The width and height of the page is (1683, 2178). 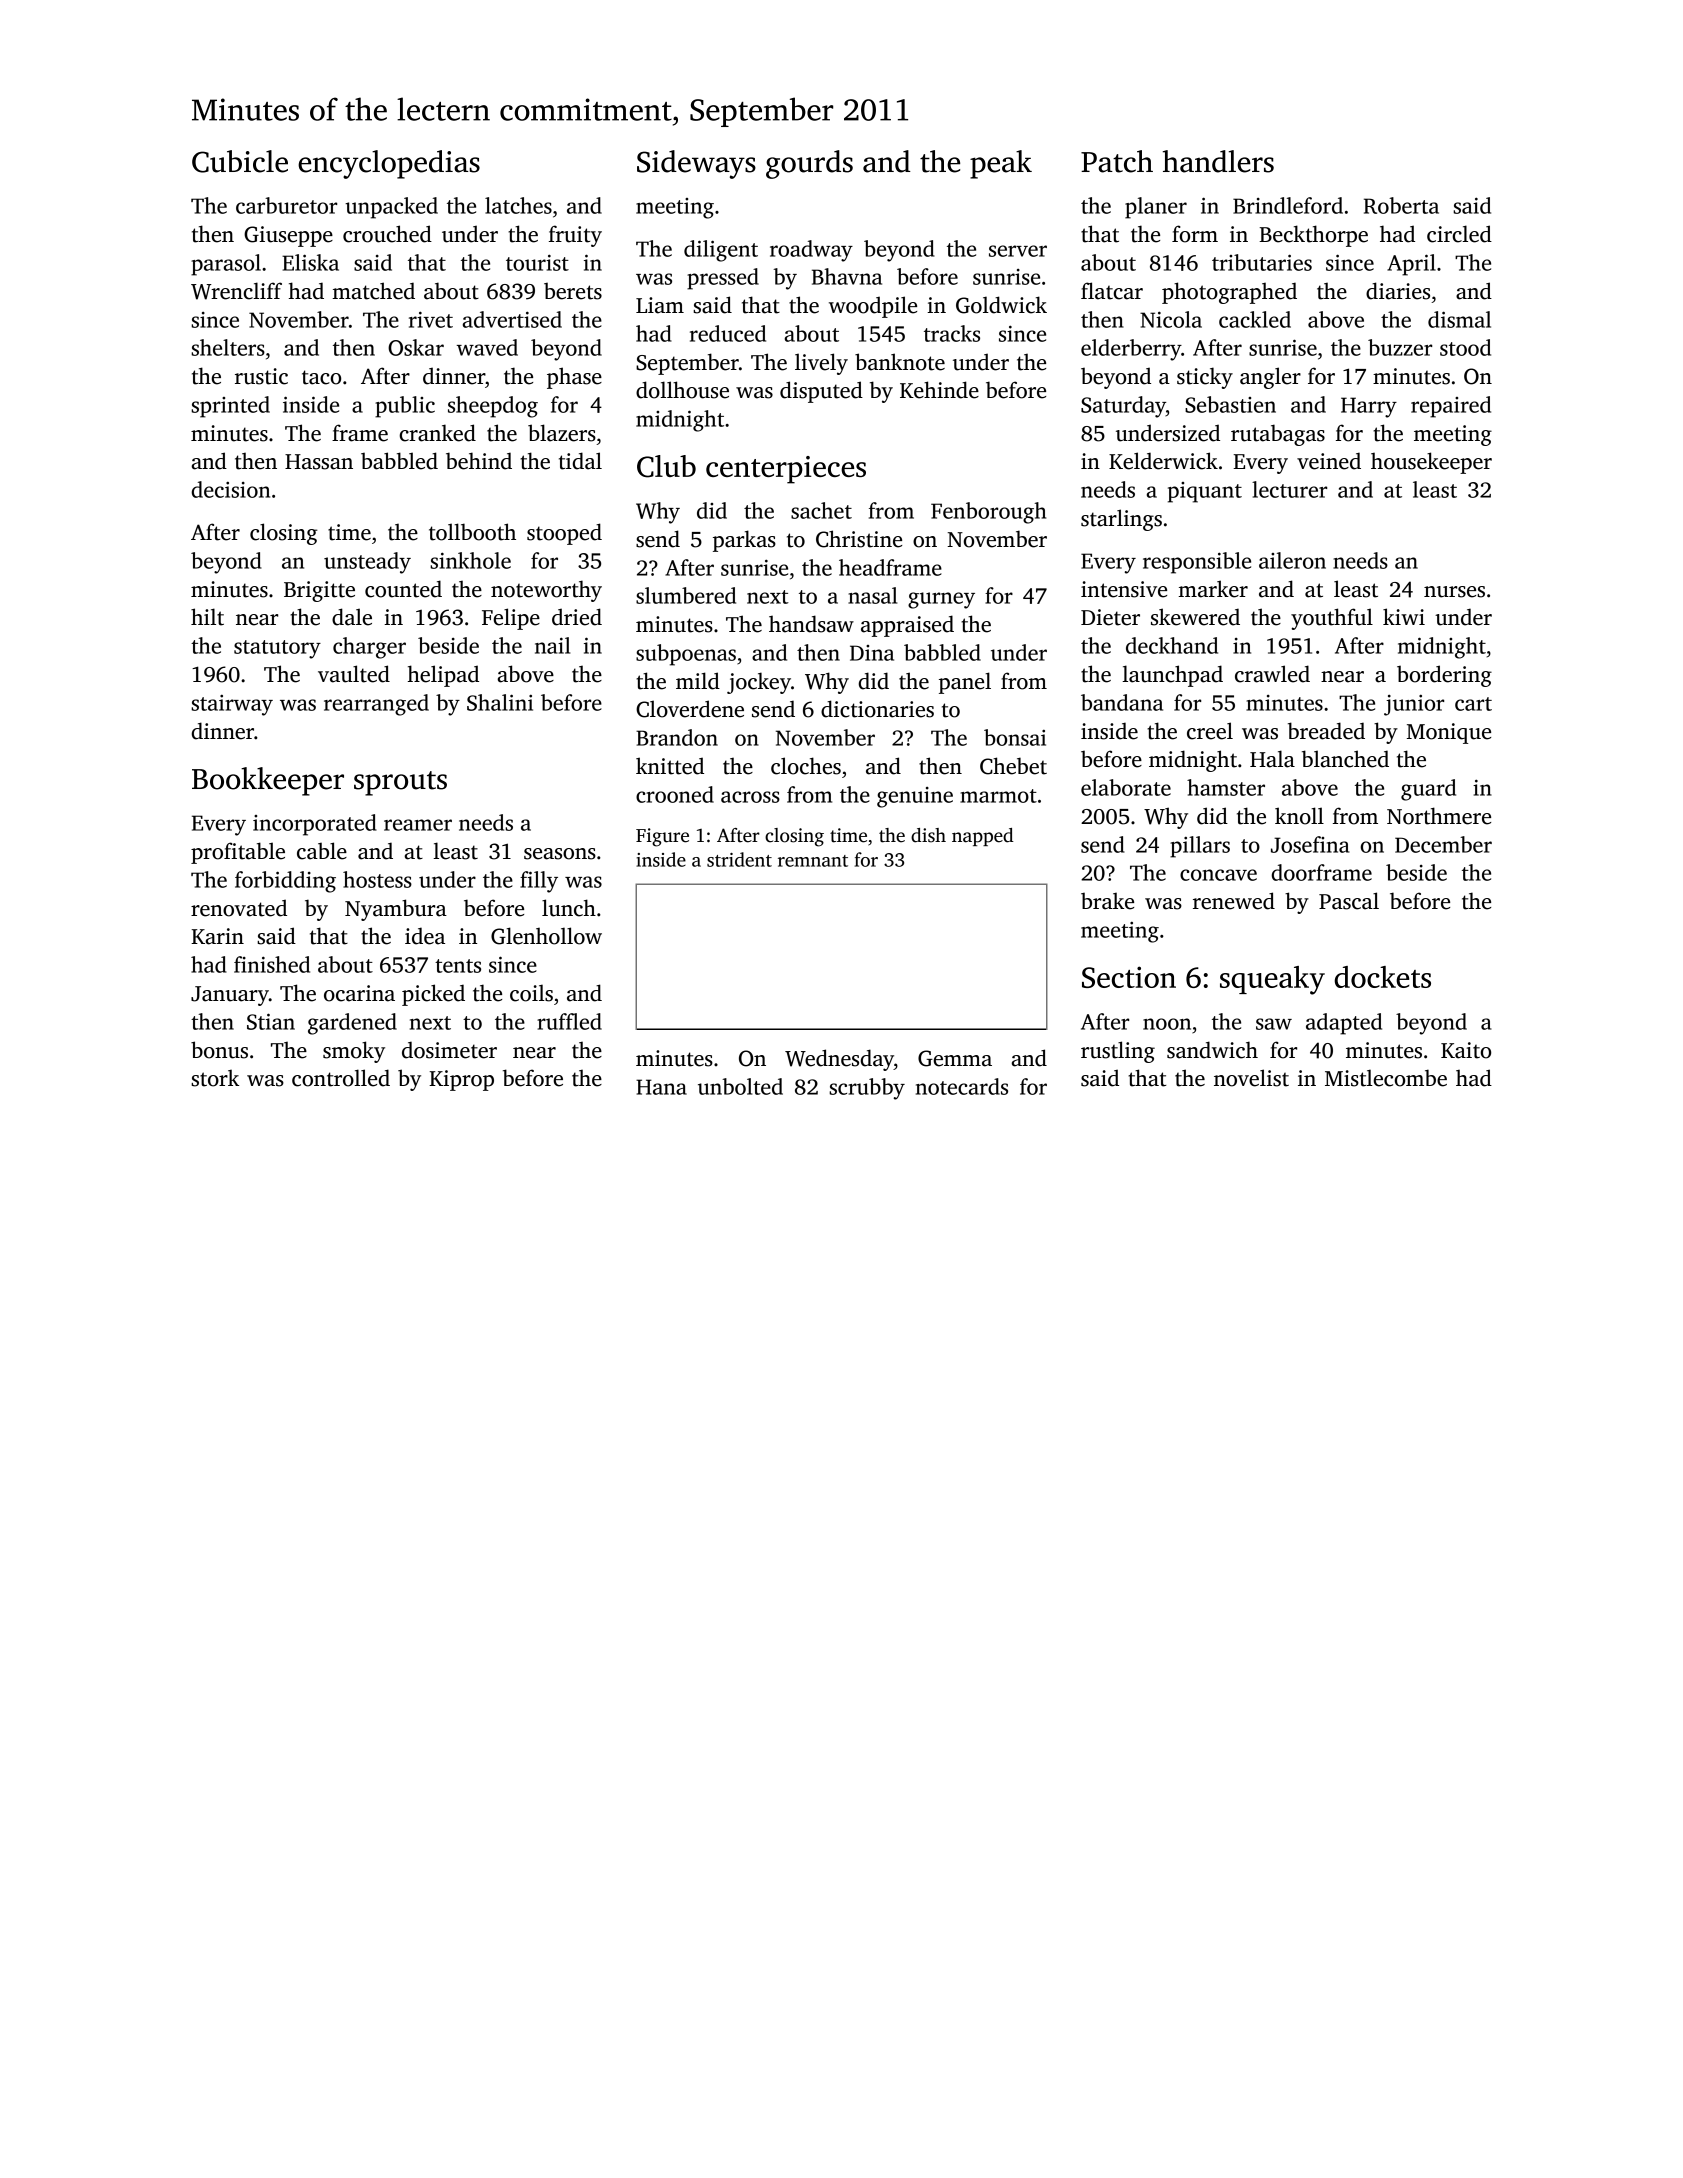 What do you see at coordinates (1205, 492) in the page?
I see `piquant` at bounding box center [1205, 492].
